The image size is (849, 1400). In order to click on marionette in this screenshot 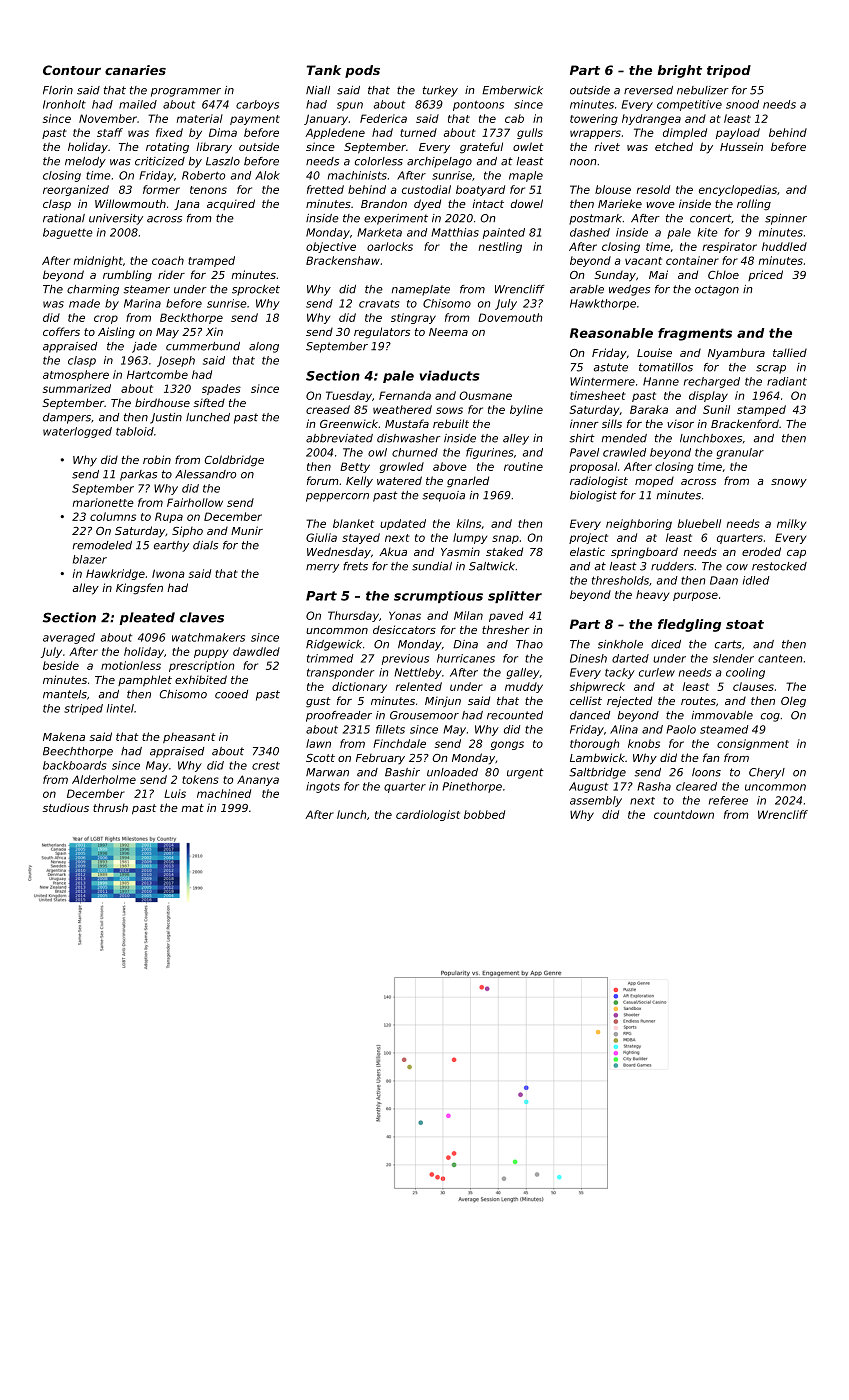, I will do `click(103, 502)`.
